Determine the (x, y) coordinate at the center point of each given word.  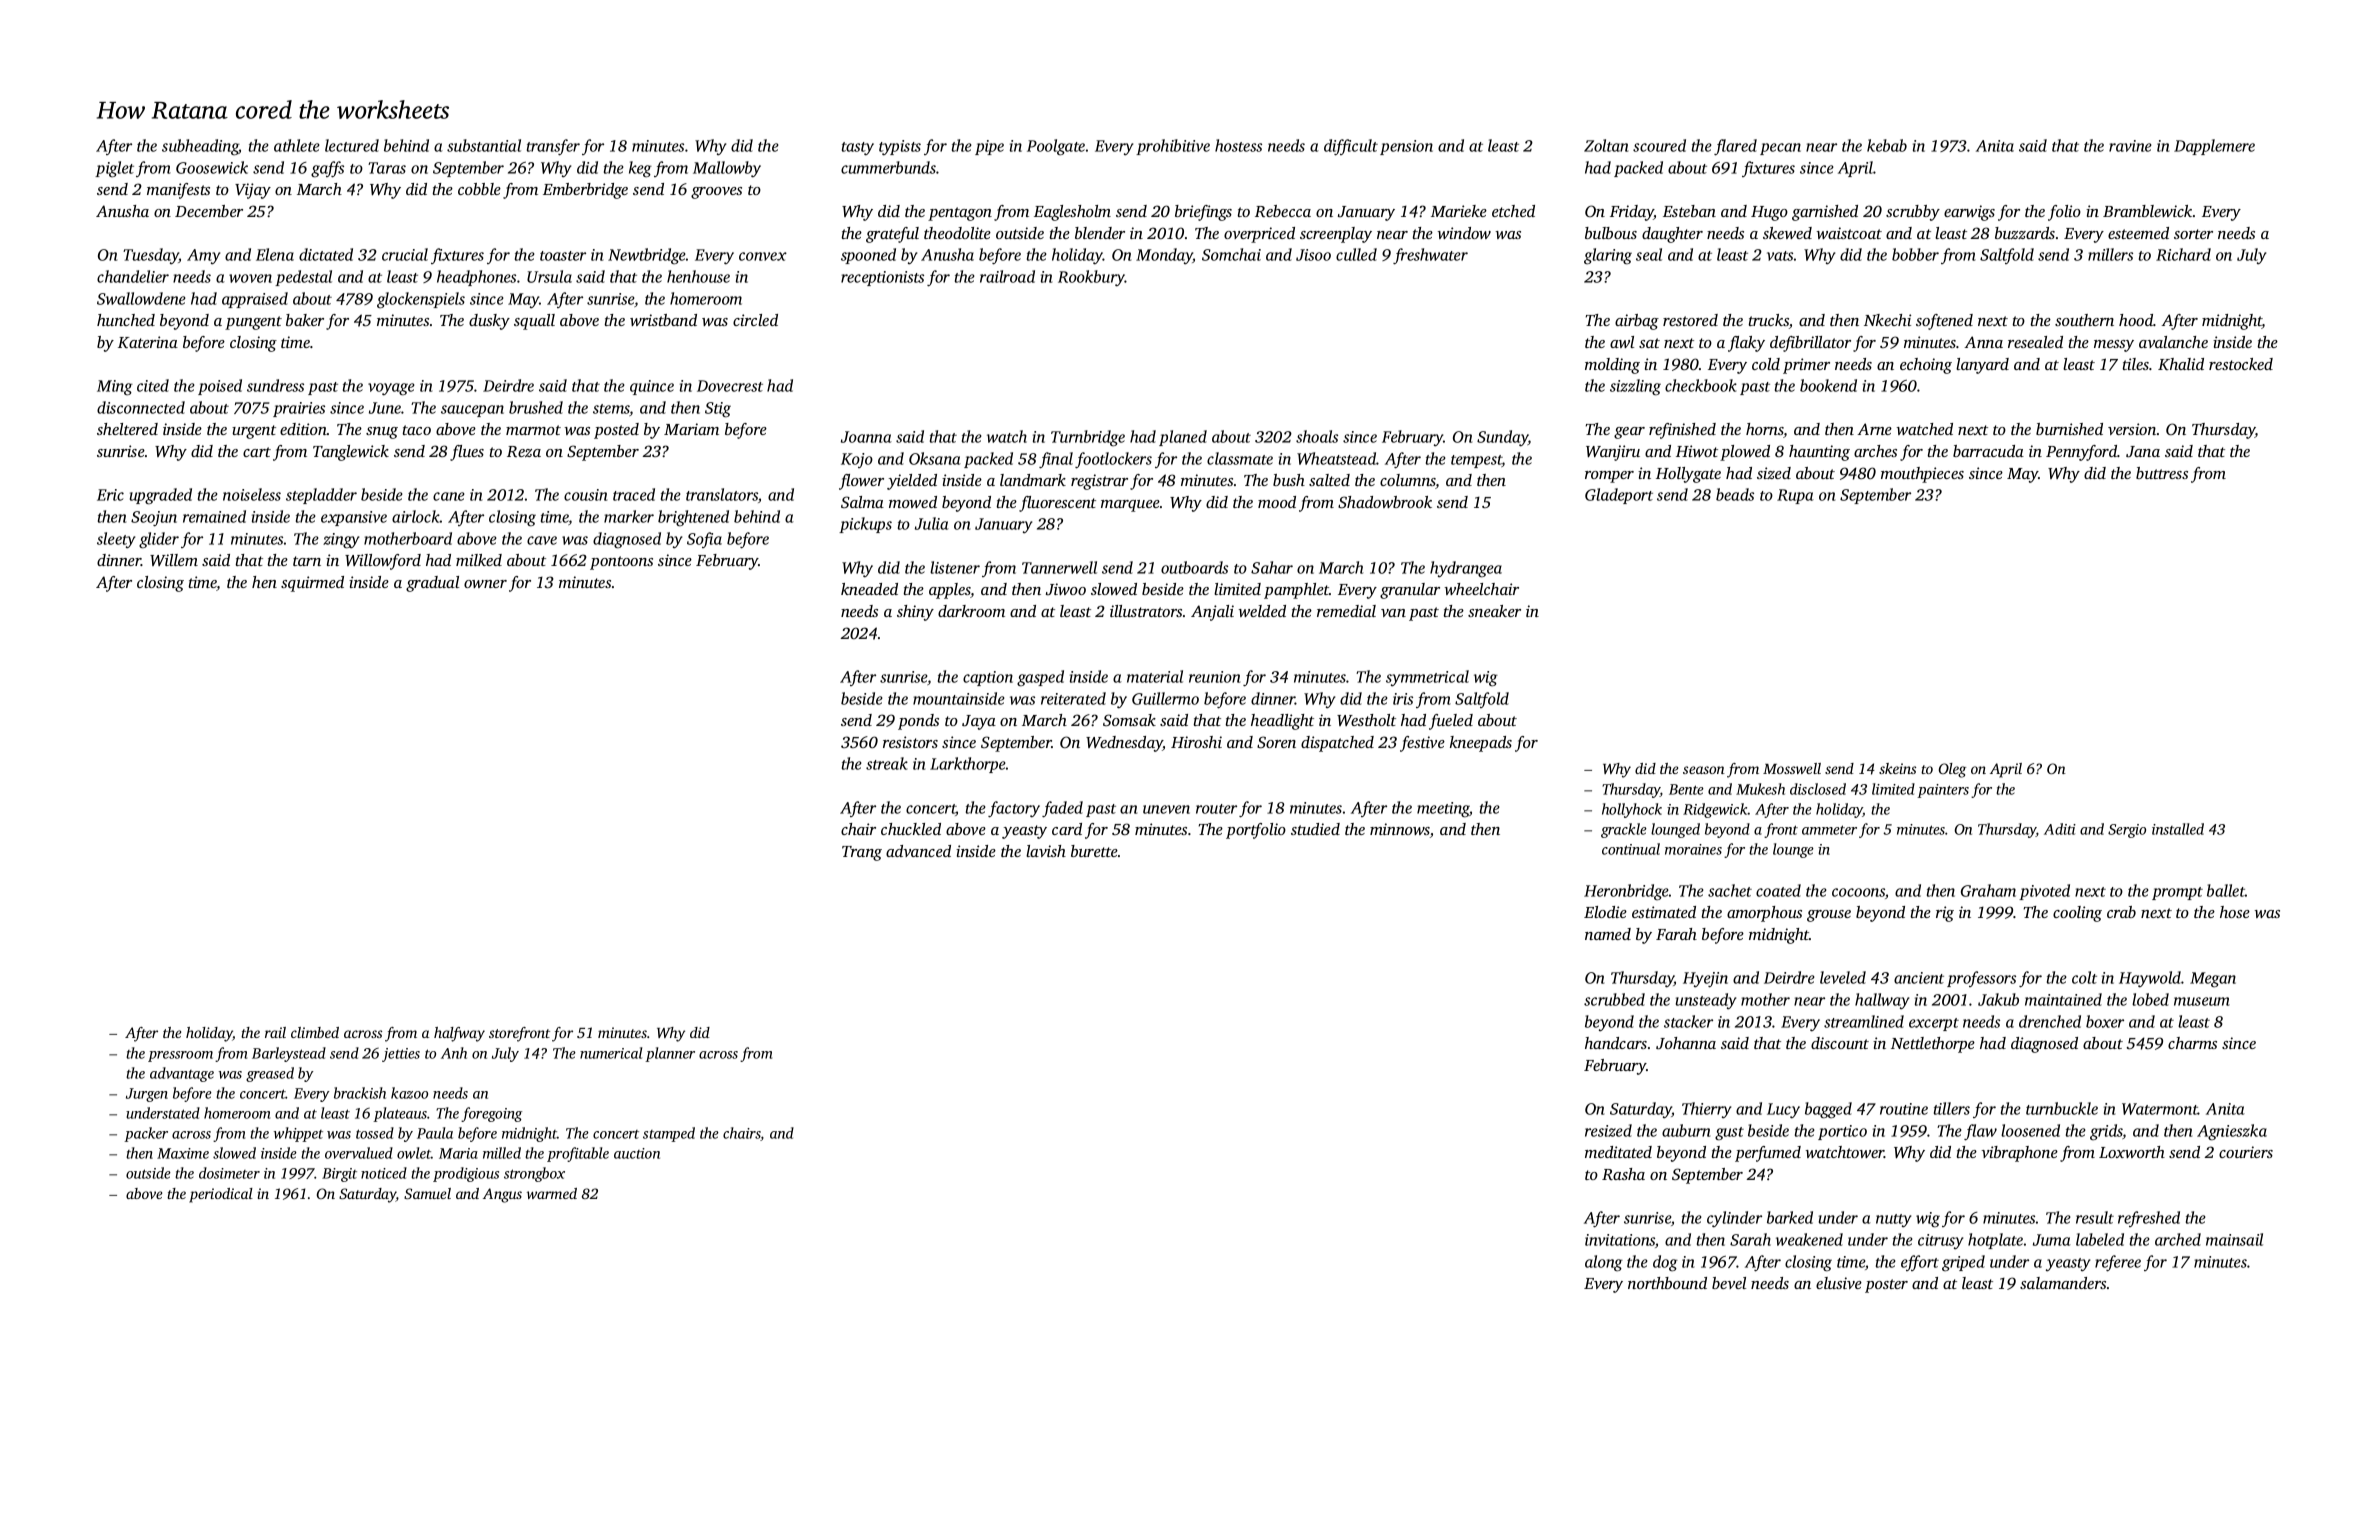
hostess (1238, 145)
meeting (1443, 810)
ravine (2130, 146)
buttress (2162, 473)
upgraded (161, 496)
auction (637, 1153)
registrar (1099, 482)
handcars (1616, 1043)
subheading (200, 147)
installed (2178, 829)
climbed (315, 1032)
